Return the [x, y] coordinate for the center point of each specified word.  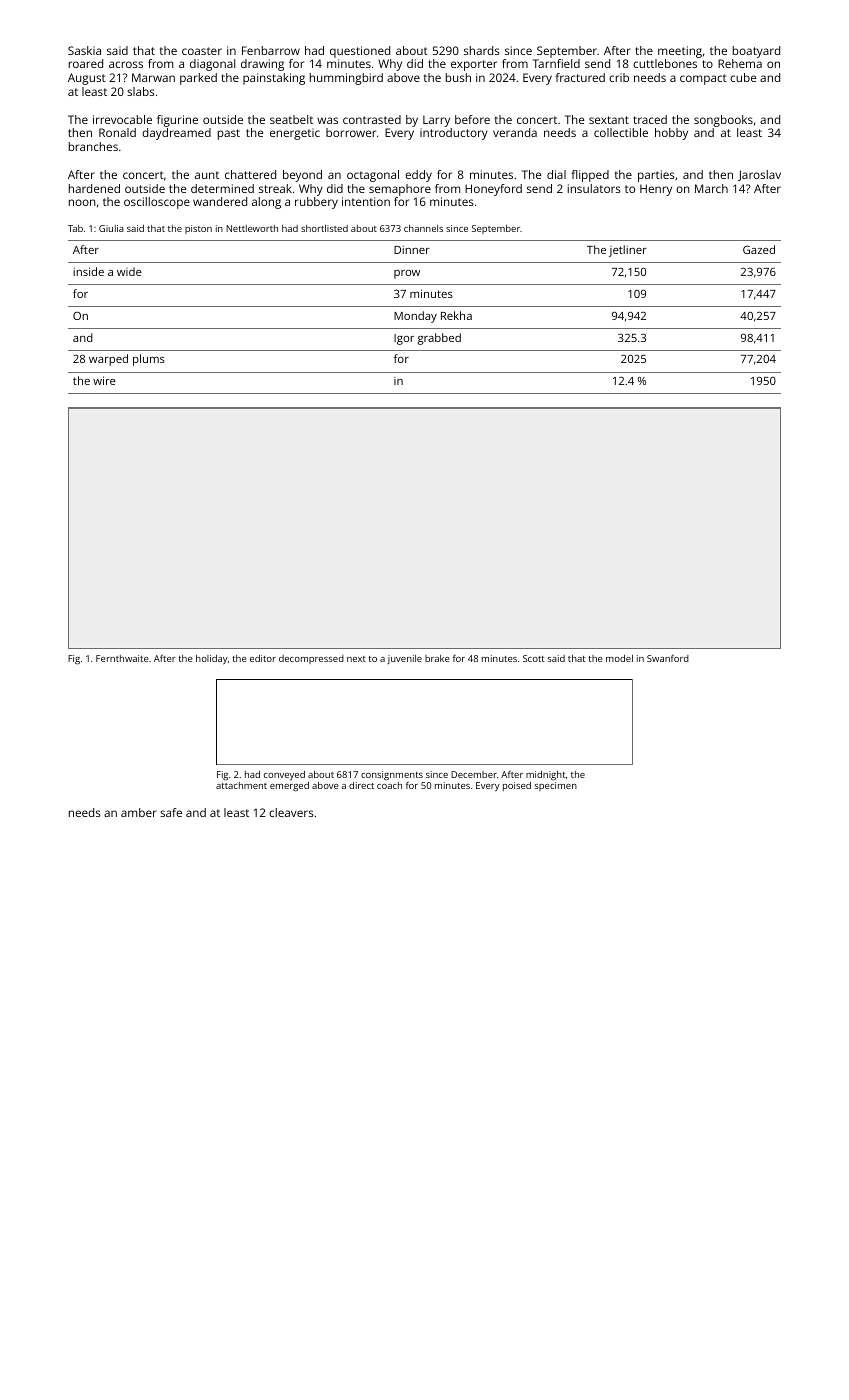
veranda [515, 132]
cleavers [291, 812]
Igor [404, 339]
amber [139, 812]
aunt [207, 175]
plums [149, 360]
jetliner [628, 251]
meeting [680, 52]
